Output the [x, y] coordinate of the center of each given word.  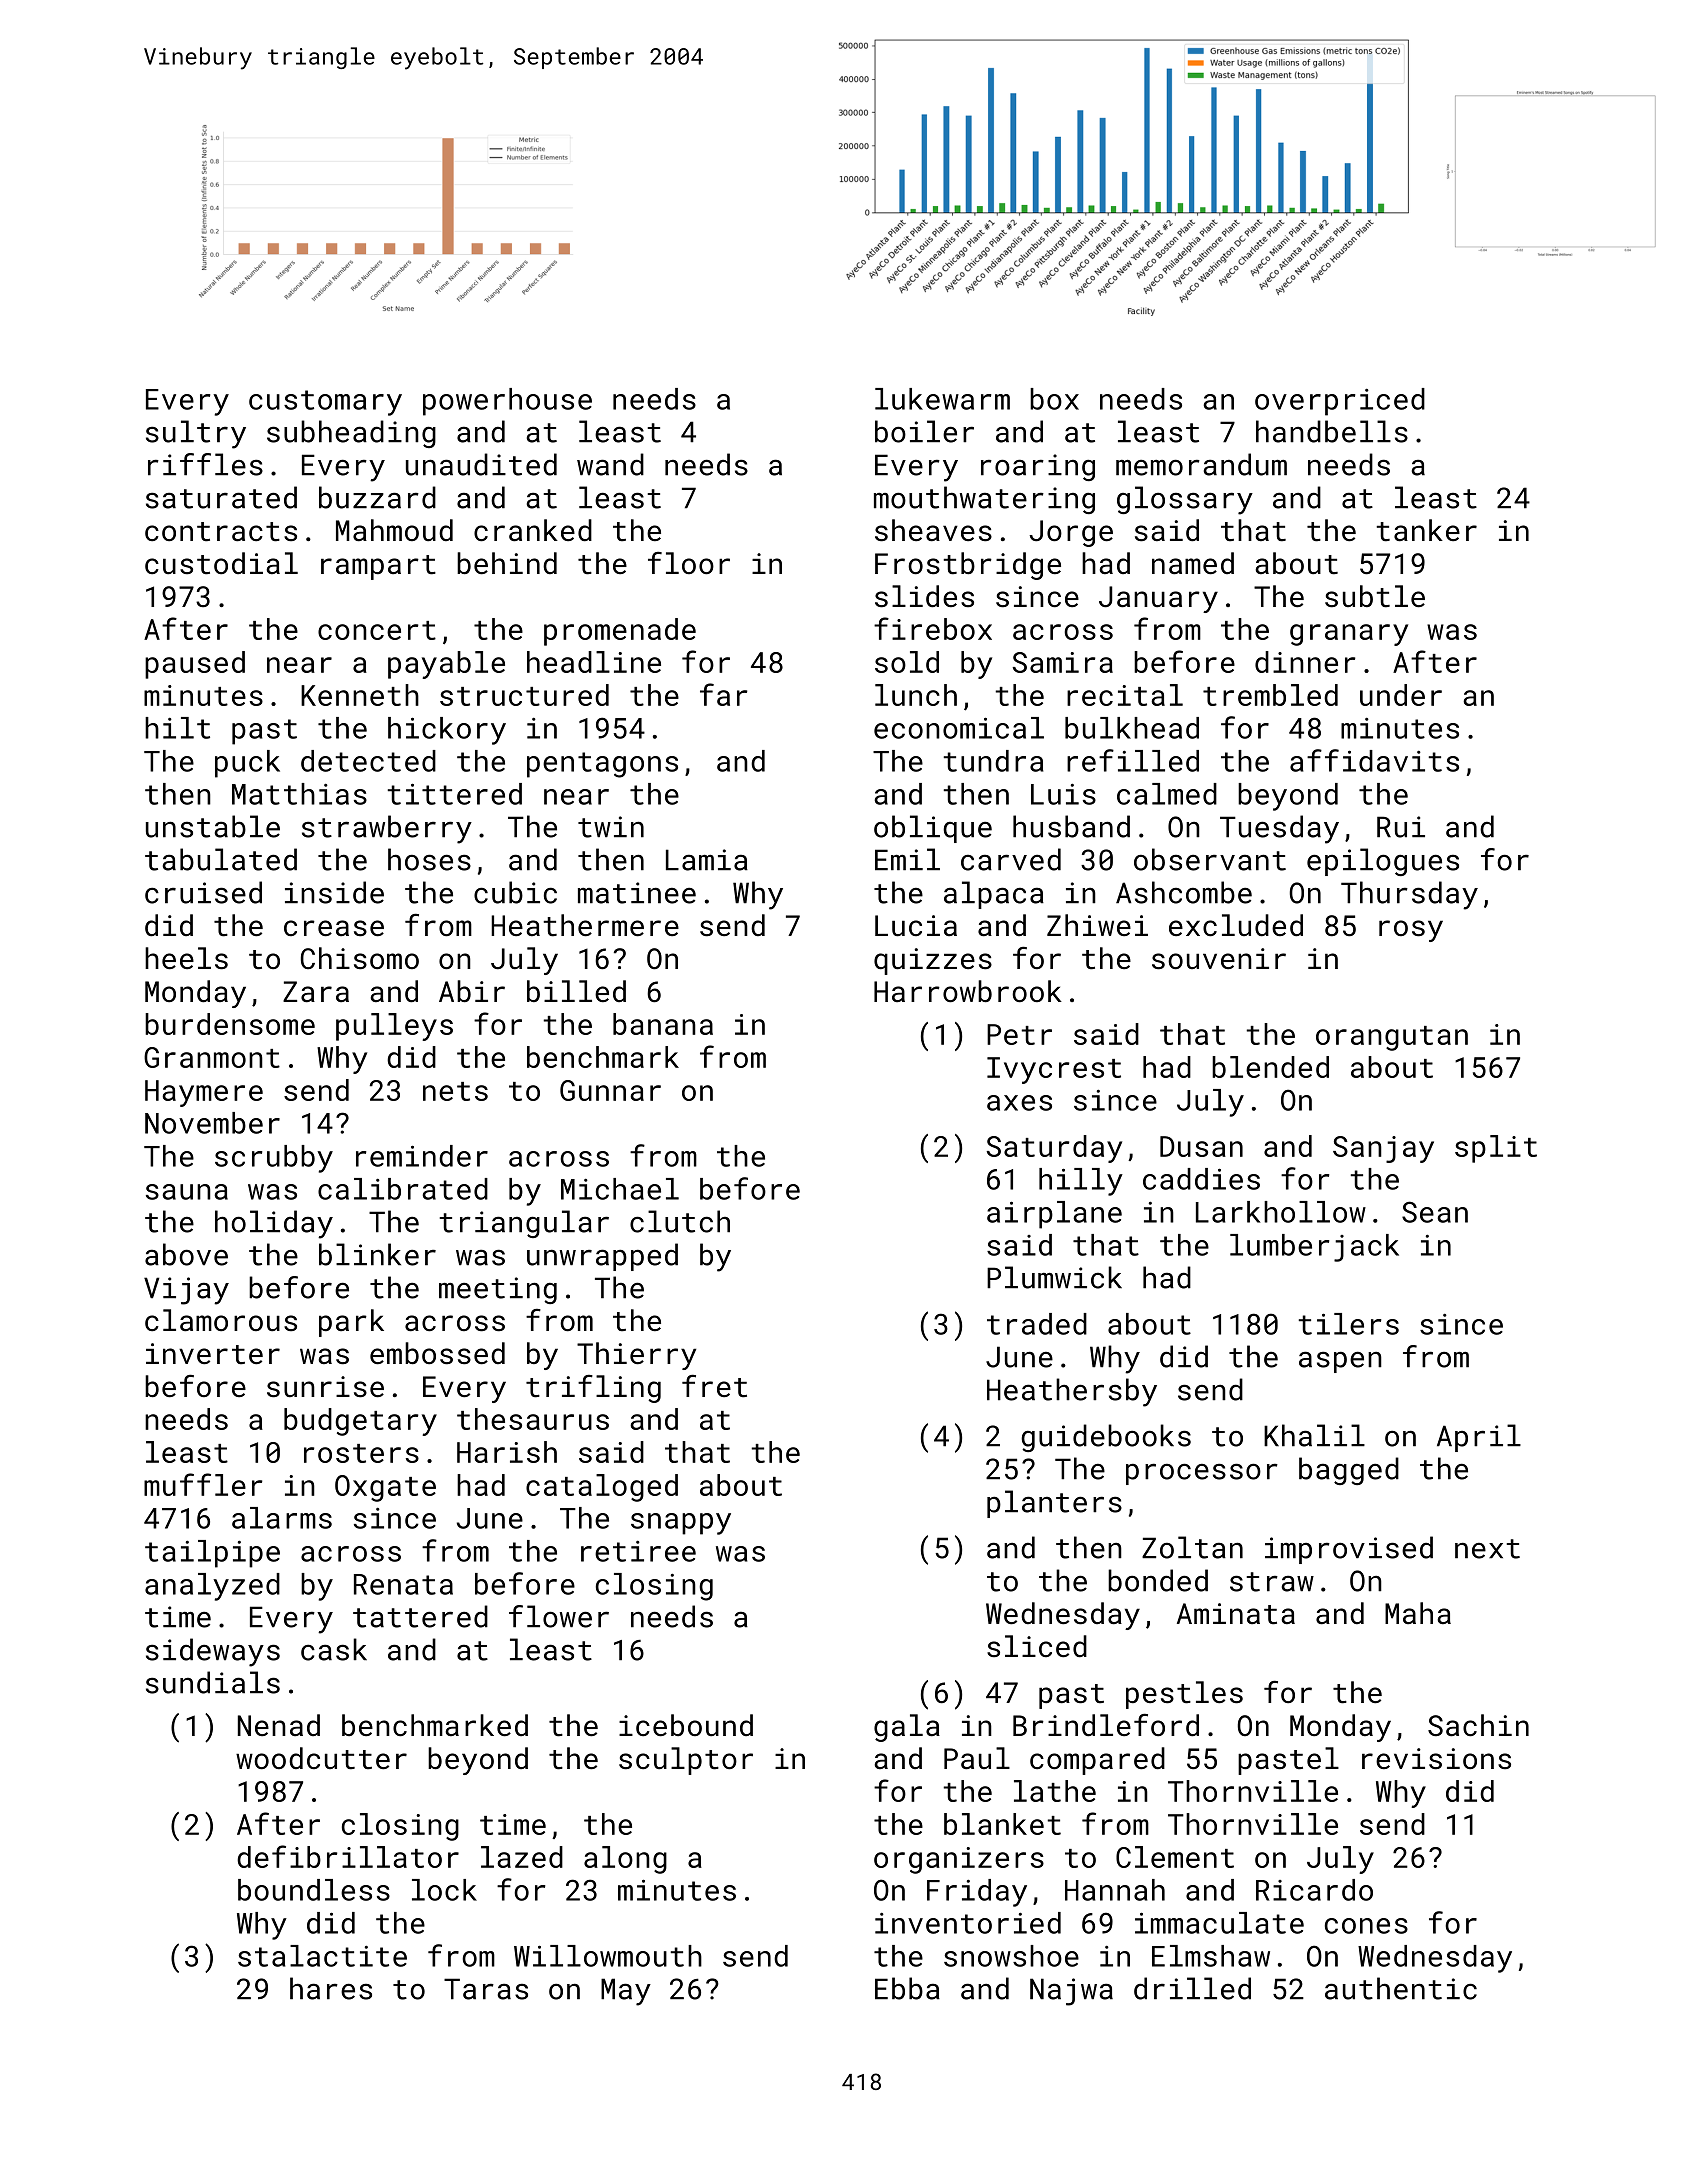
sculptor [686, 1761]
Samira [1062, 662]
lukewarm [942, 399]
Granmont [212, 1057]
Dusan [1201, 1146]
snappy [681, 1524]
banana [663, 1024]
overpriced [1340, 402]
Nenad [279, 1725]
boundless [314, 1890]
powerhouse [507, 402]
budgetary [360, 1422]
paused [195, 665]
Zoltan [1192, 1547]
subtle [1375, 596]
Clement [1175, 1857]
